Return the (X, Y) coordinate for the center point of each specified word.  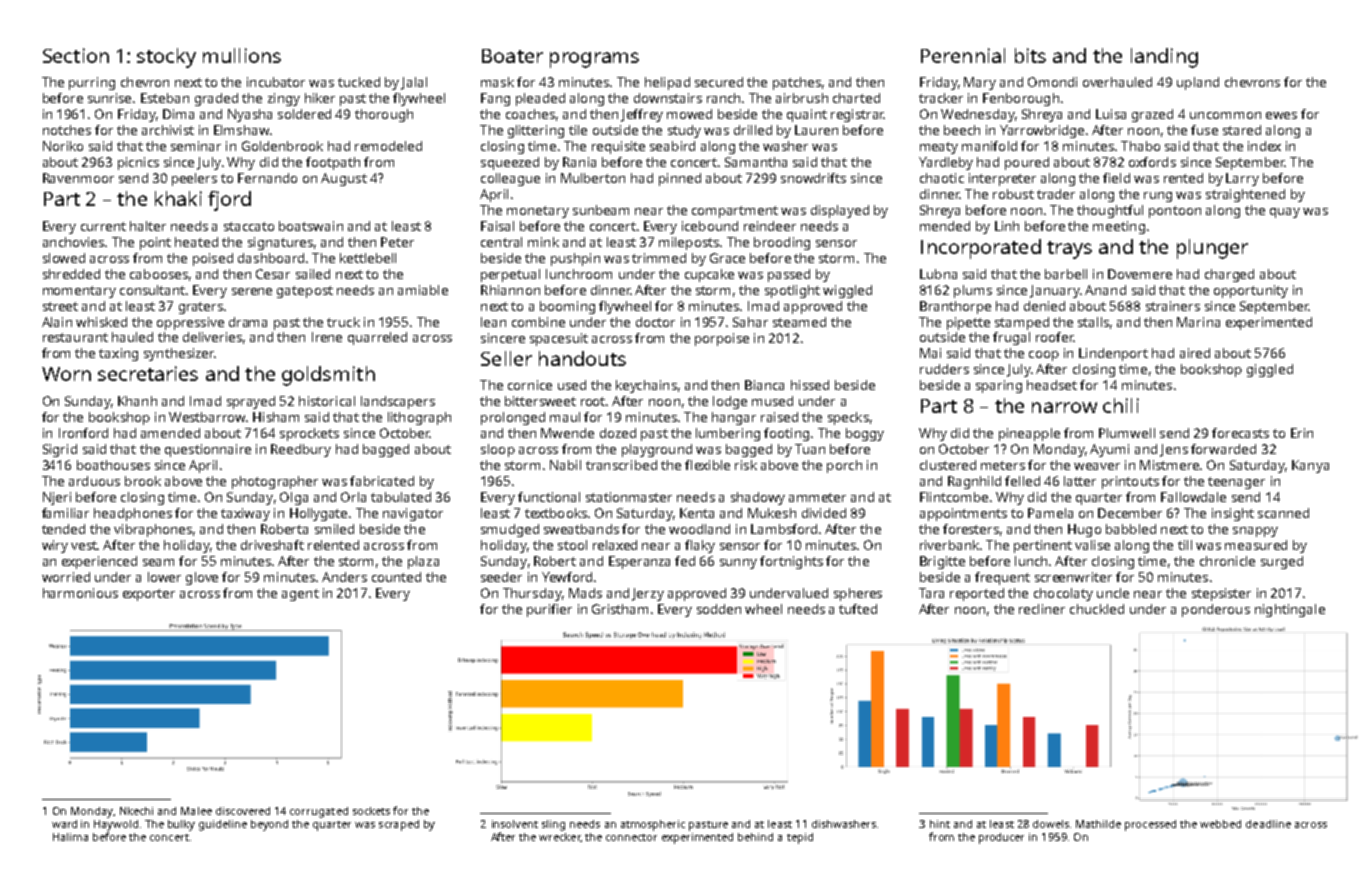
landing (1164, 58)
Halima (70, 837)
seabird (672, 146)
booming (567, 307)
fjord (229, 201)
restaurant (75, 337)
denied (1044, 306)
